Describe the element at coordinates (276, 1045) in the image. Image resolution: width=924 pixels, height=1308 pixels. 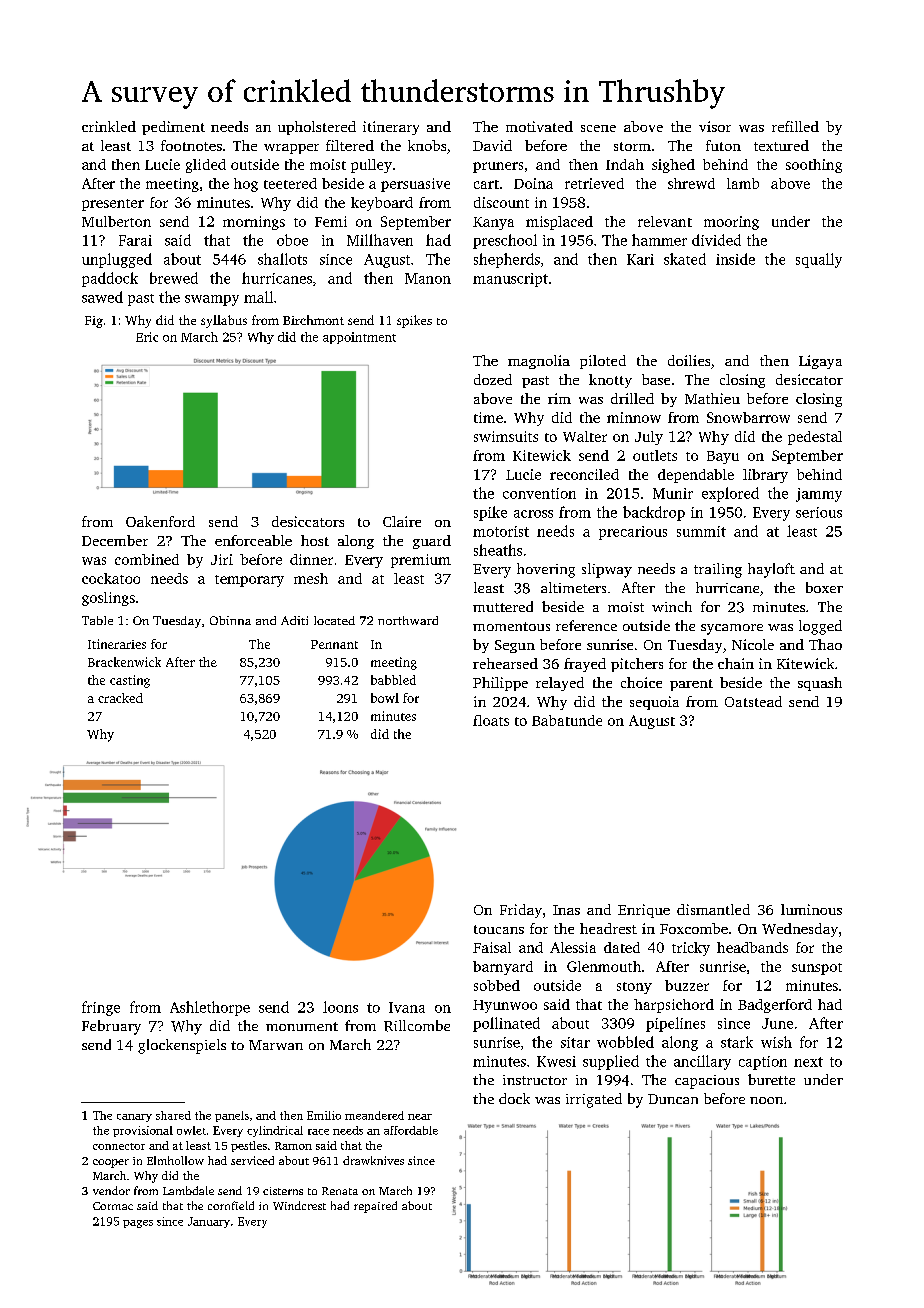
I see `Marwan` at that location.
